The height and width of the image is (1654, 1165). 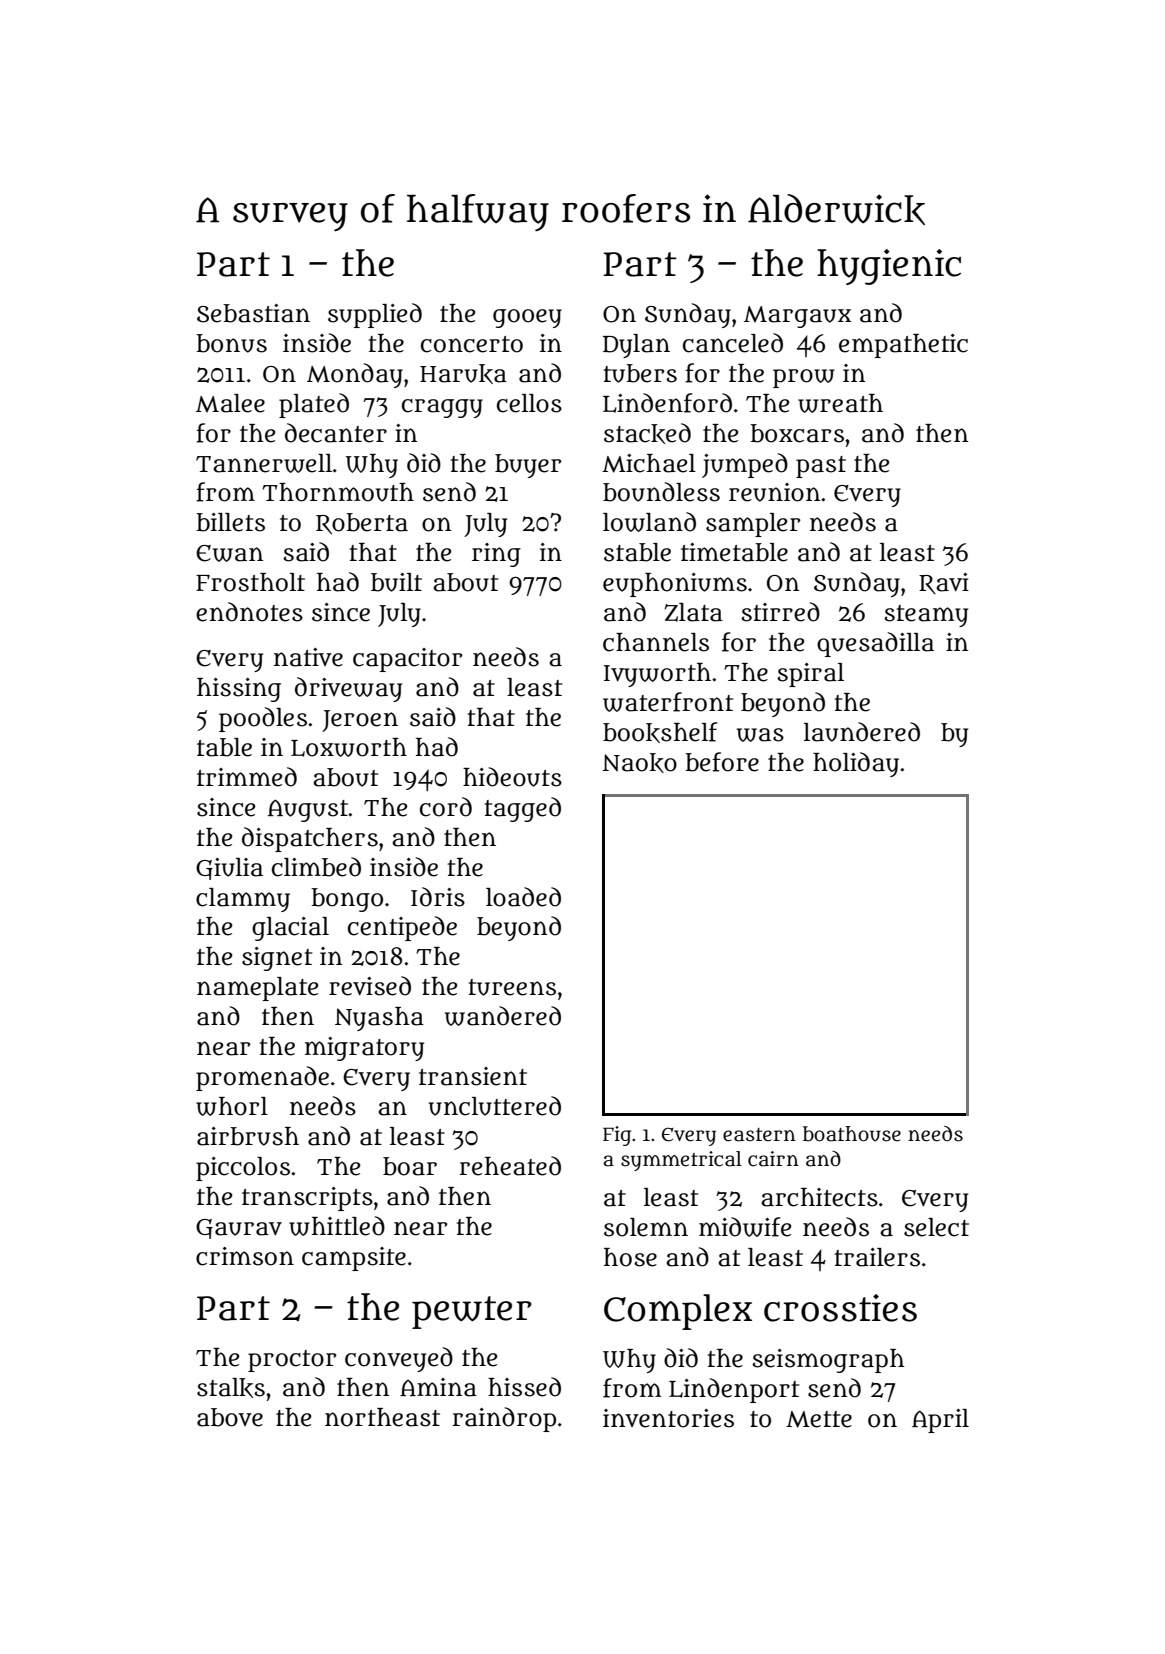 I want to click on past, so click(x=821, y=467).
